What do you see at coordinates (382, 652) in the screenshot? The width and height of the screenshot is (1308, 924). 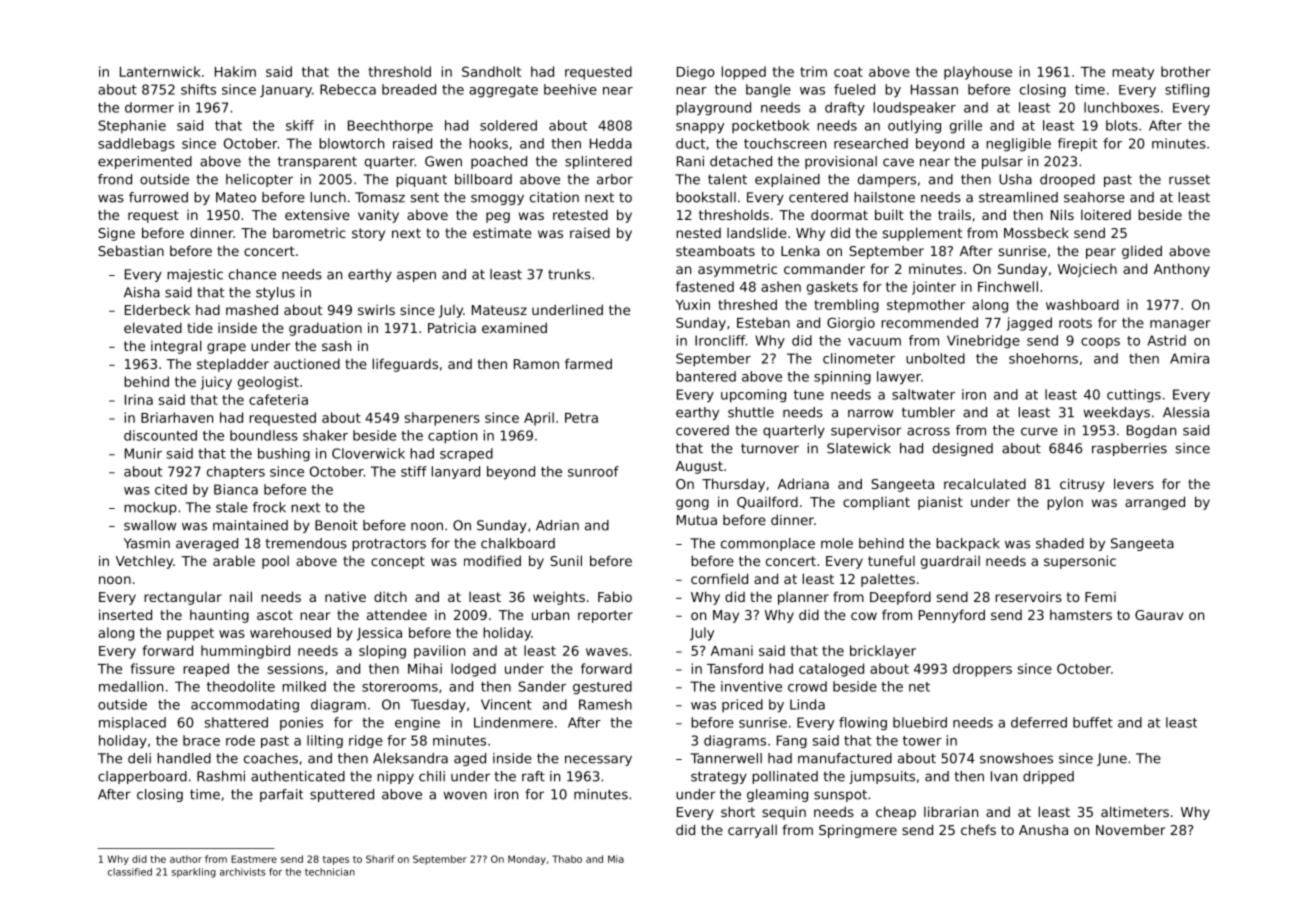 I see `sloping` at bounding box center [382, 652].
